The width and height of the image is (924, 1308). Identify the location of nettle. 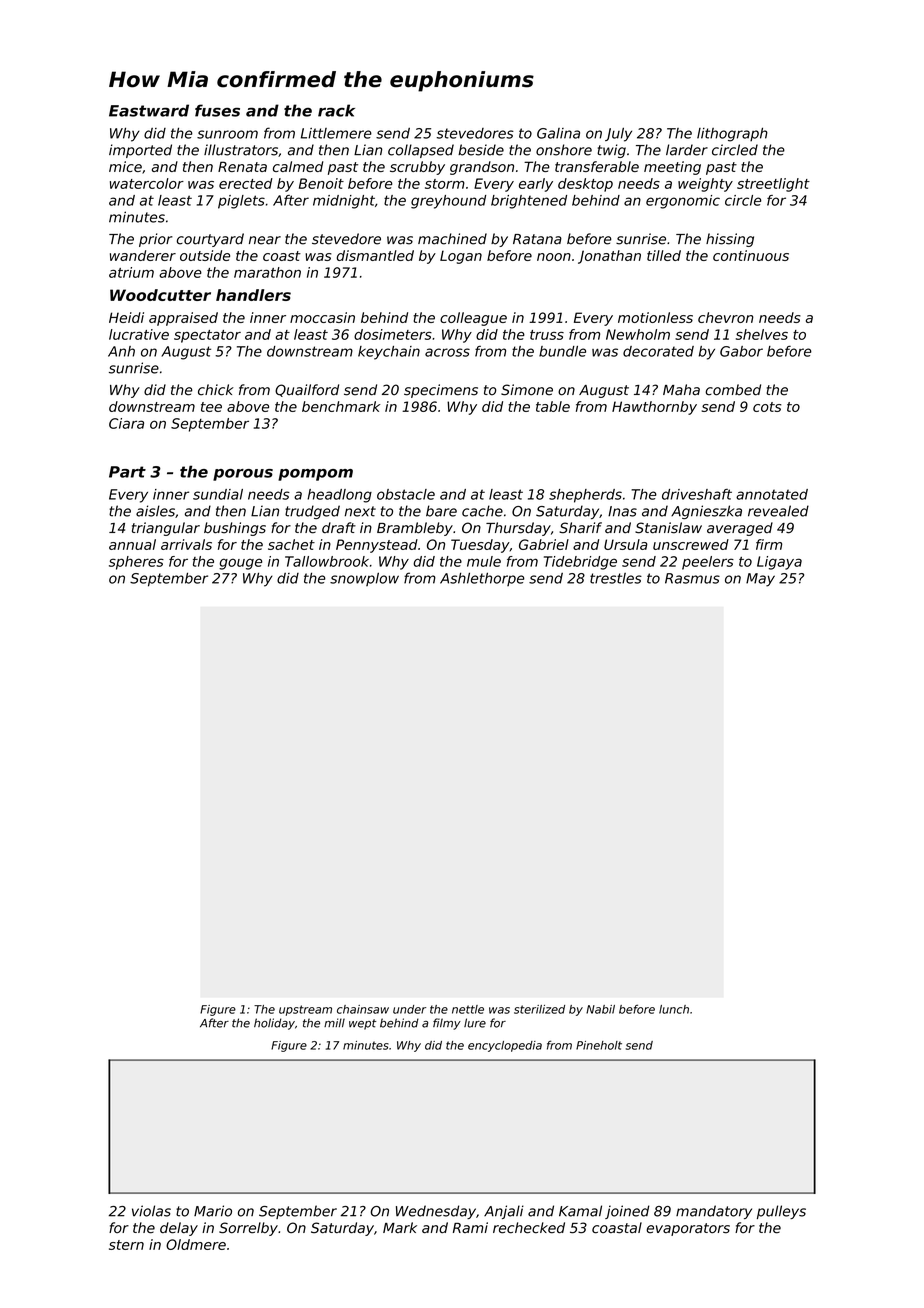
(468, 1009).
